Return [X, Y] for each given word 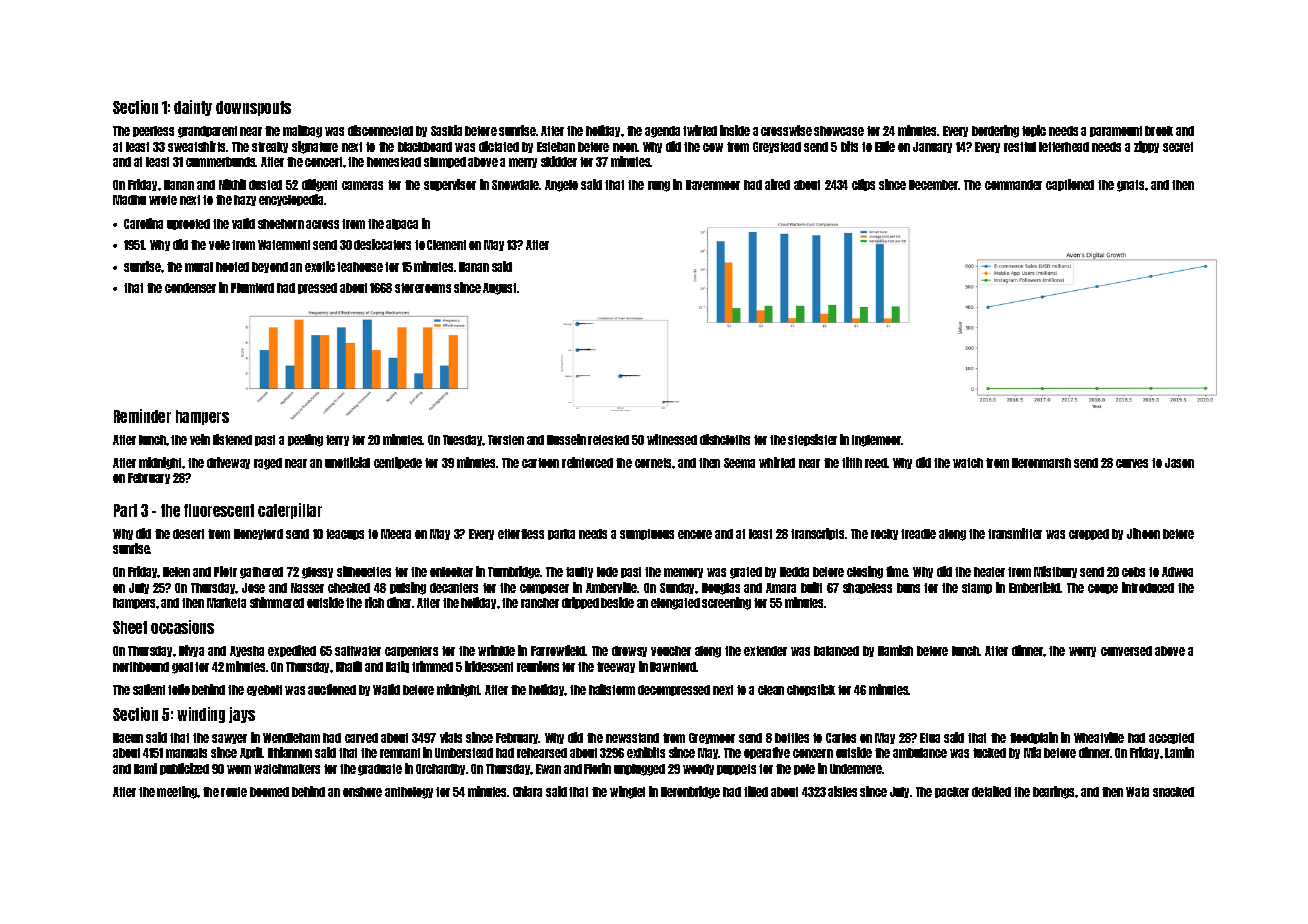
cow [713, 147]
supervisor [450, 185]
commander [1013, 185]
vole [219, 245]
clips [863, 185]
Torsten [506, 440]
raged [268, 464]
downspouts [253, 108]
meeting [177, 792]
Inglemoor [877, 441]
